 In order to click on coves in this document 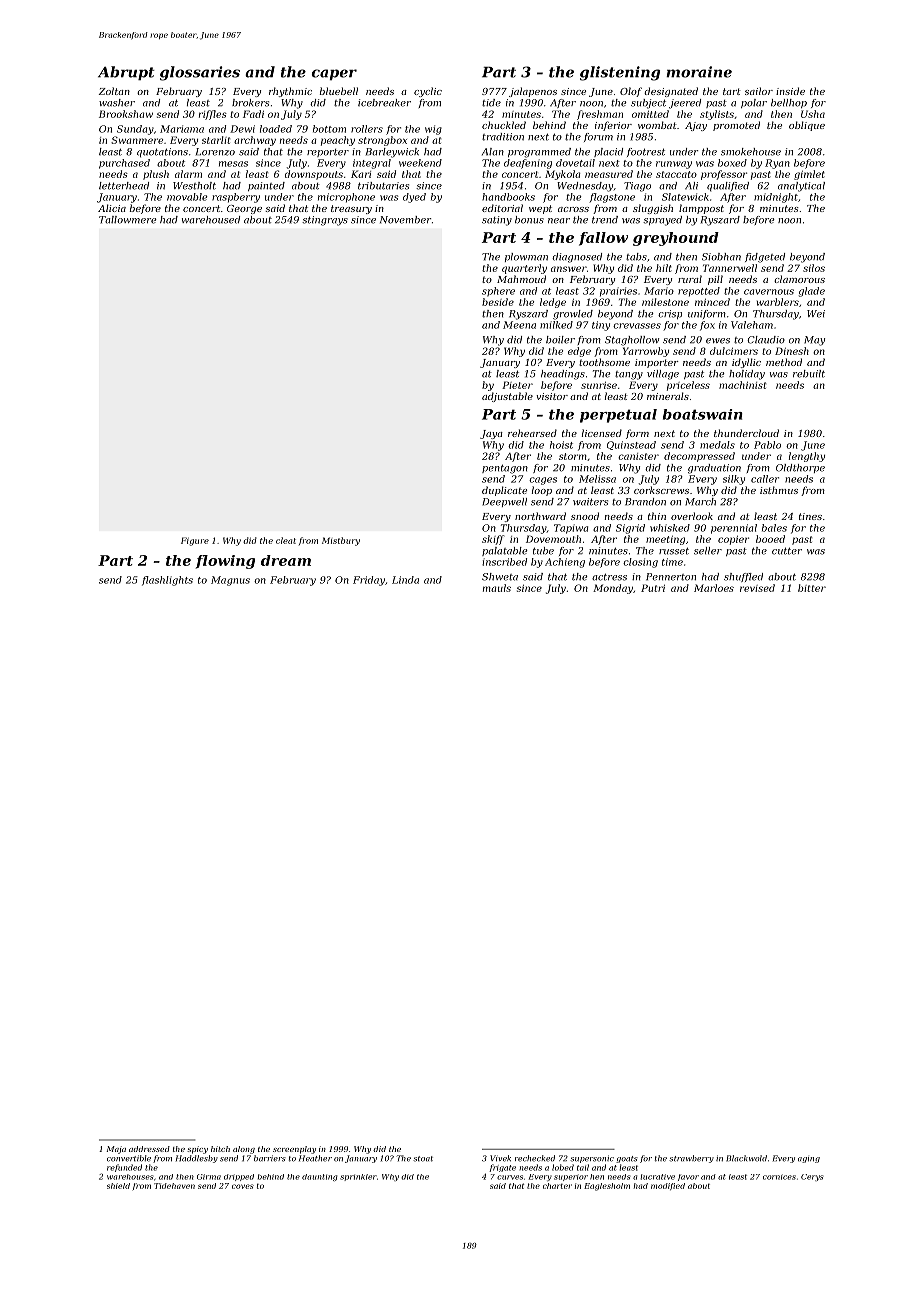, I will do `click(243, 1186)`.
